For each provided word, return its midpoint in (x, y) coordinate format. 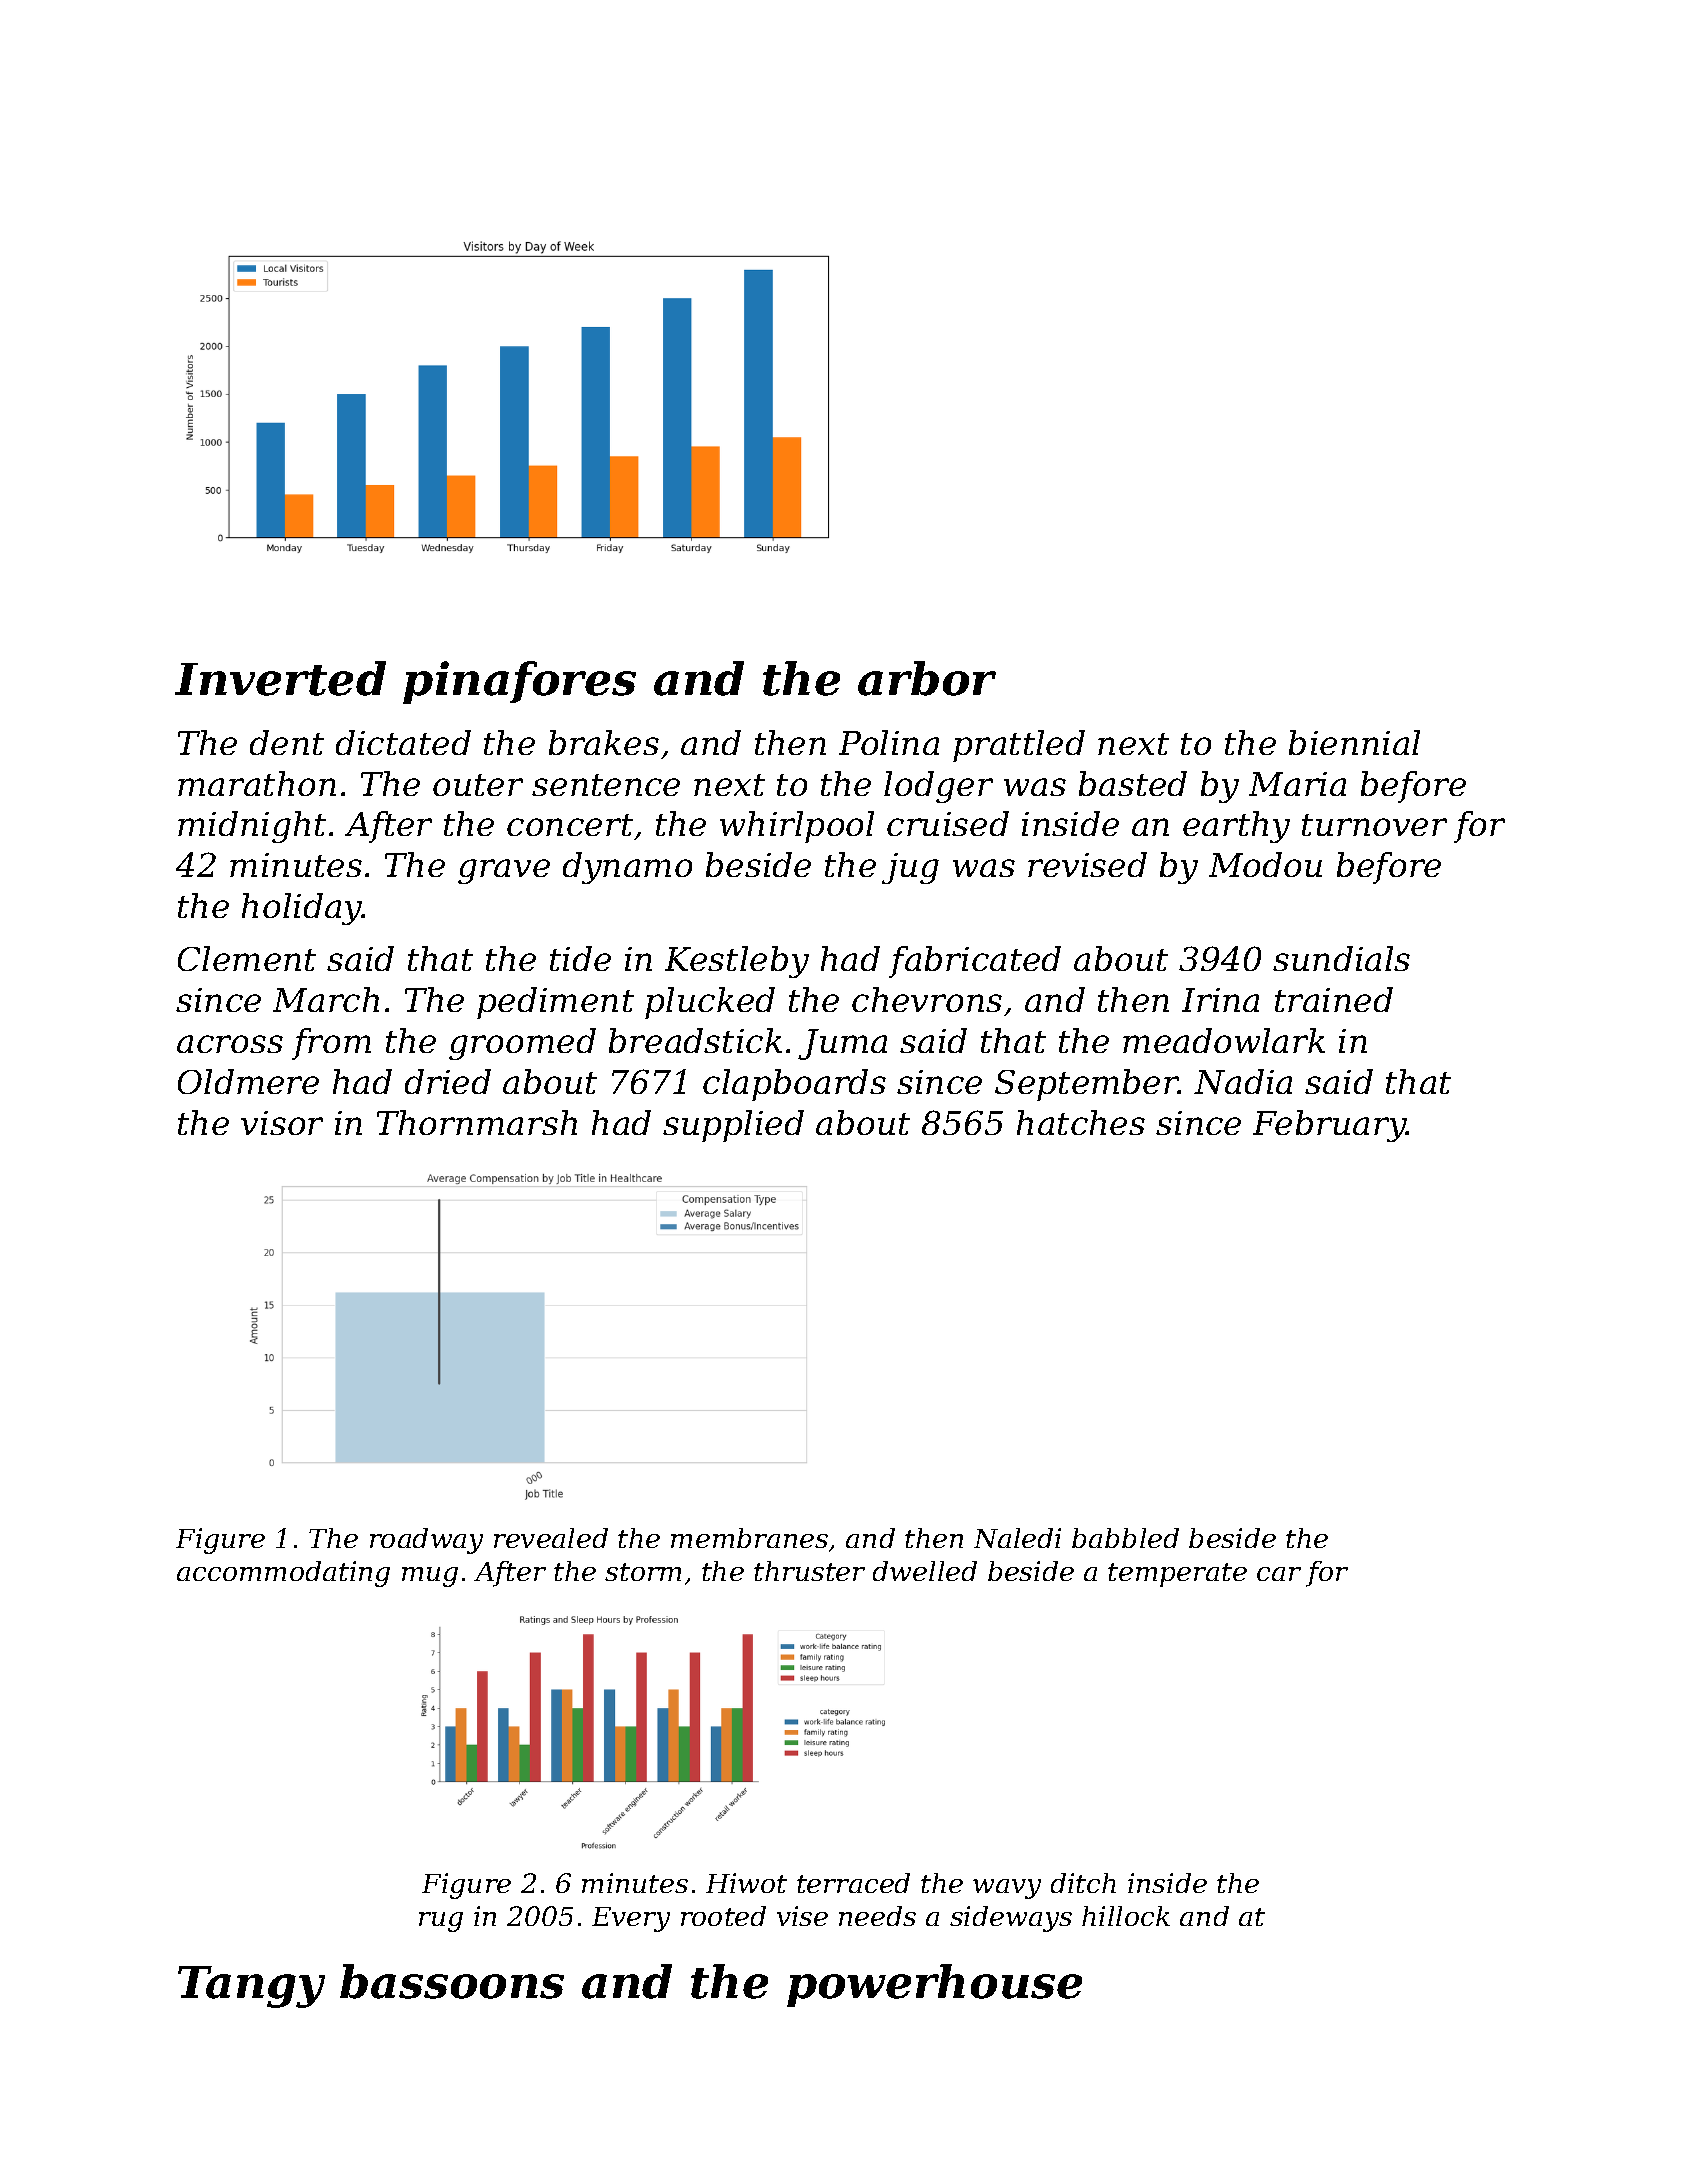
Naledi (1017, 1538)
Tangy (251, 1987)
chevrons (927, 999)
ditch (1083, 1883)
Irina (1220, 1000)
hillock (1126, 1916)
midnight (252, 827)
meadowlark (1224, 1040)
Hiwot (746, 1883)
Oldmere (248, 1081)
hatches (1081, 1122)
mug (430, 1577)
